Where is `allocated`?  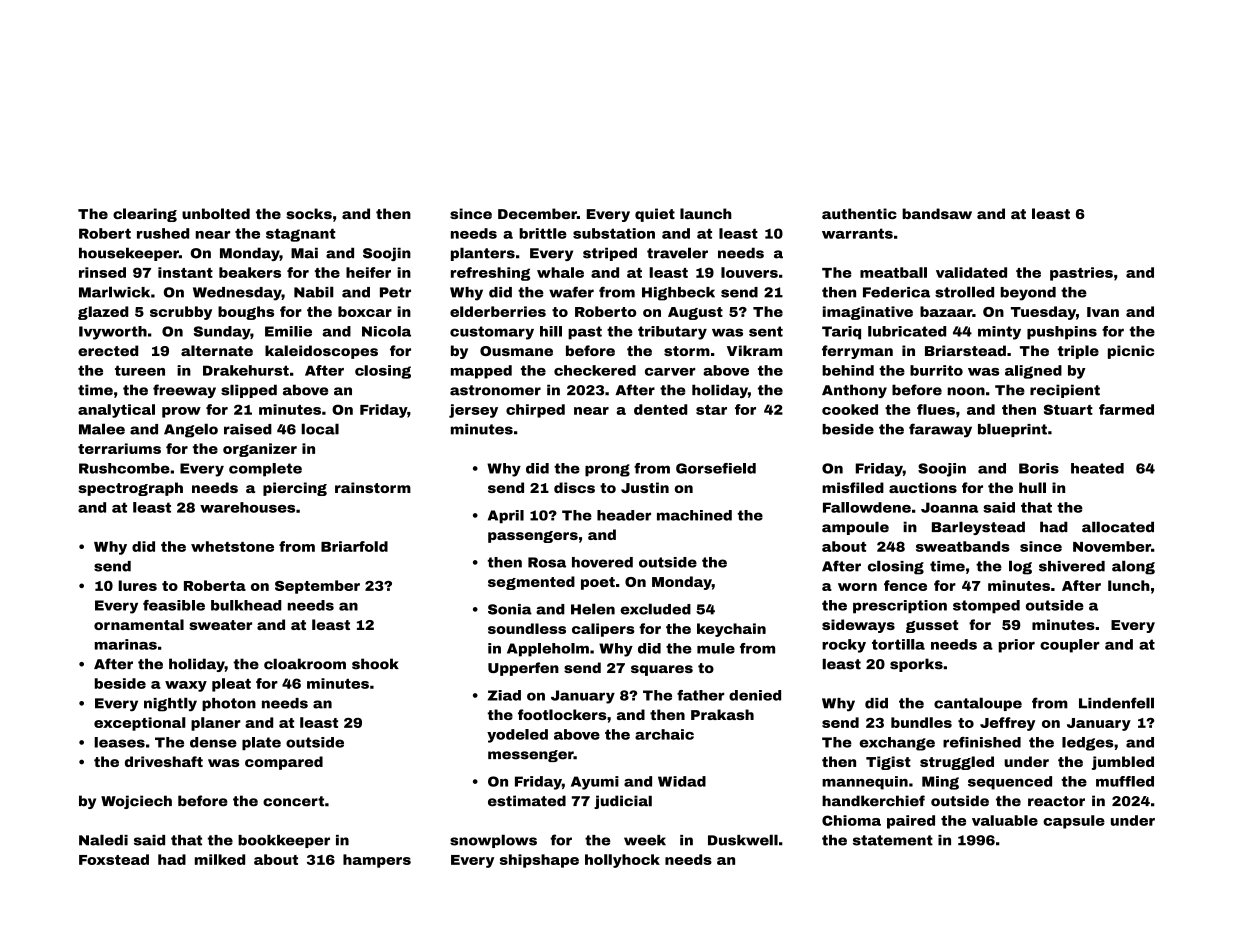
allocated is located at coordinates (1118, 527).
